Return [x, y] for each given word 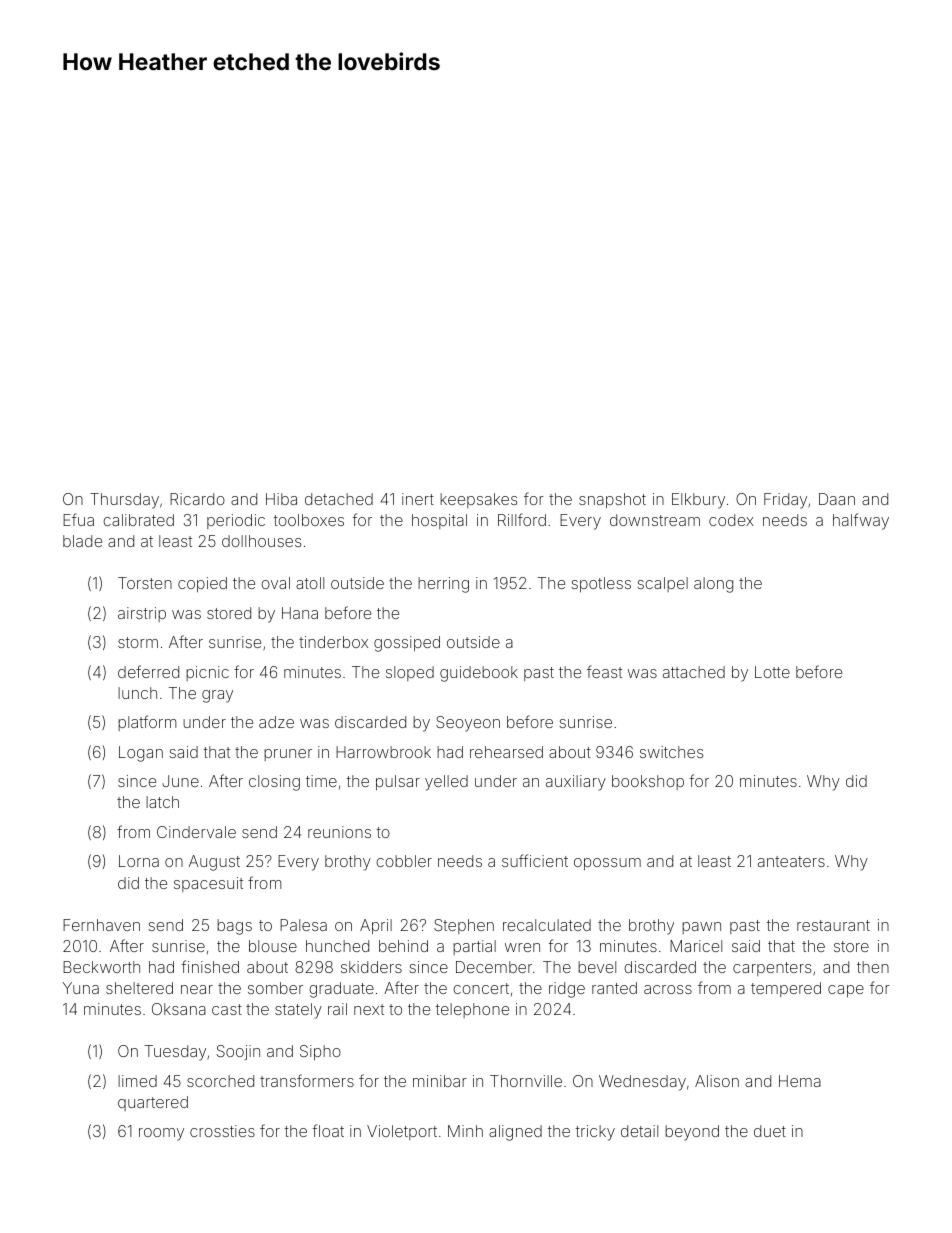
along [713, 585]
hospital [439, 521]
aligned [515, 1133]
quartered [153, 1103]
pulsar [398, 782]
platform [147, 723]
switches [671, 752]
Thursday [124, 501]
